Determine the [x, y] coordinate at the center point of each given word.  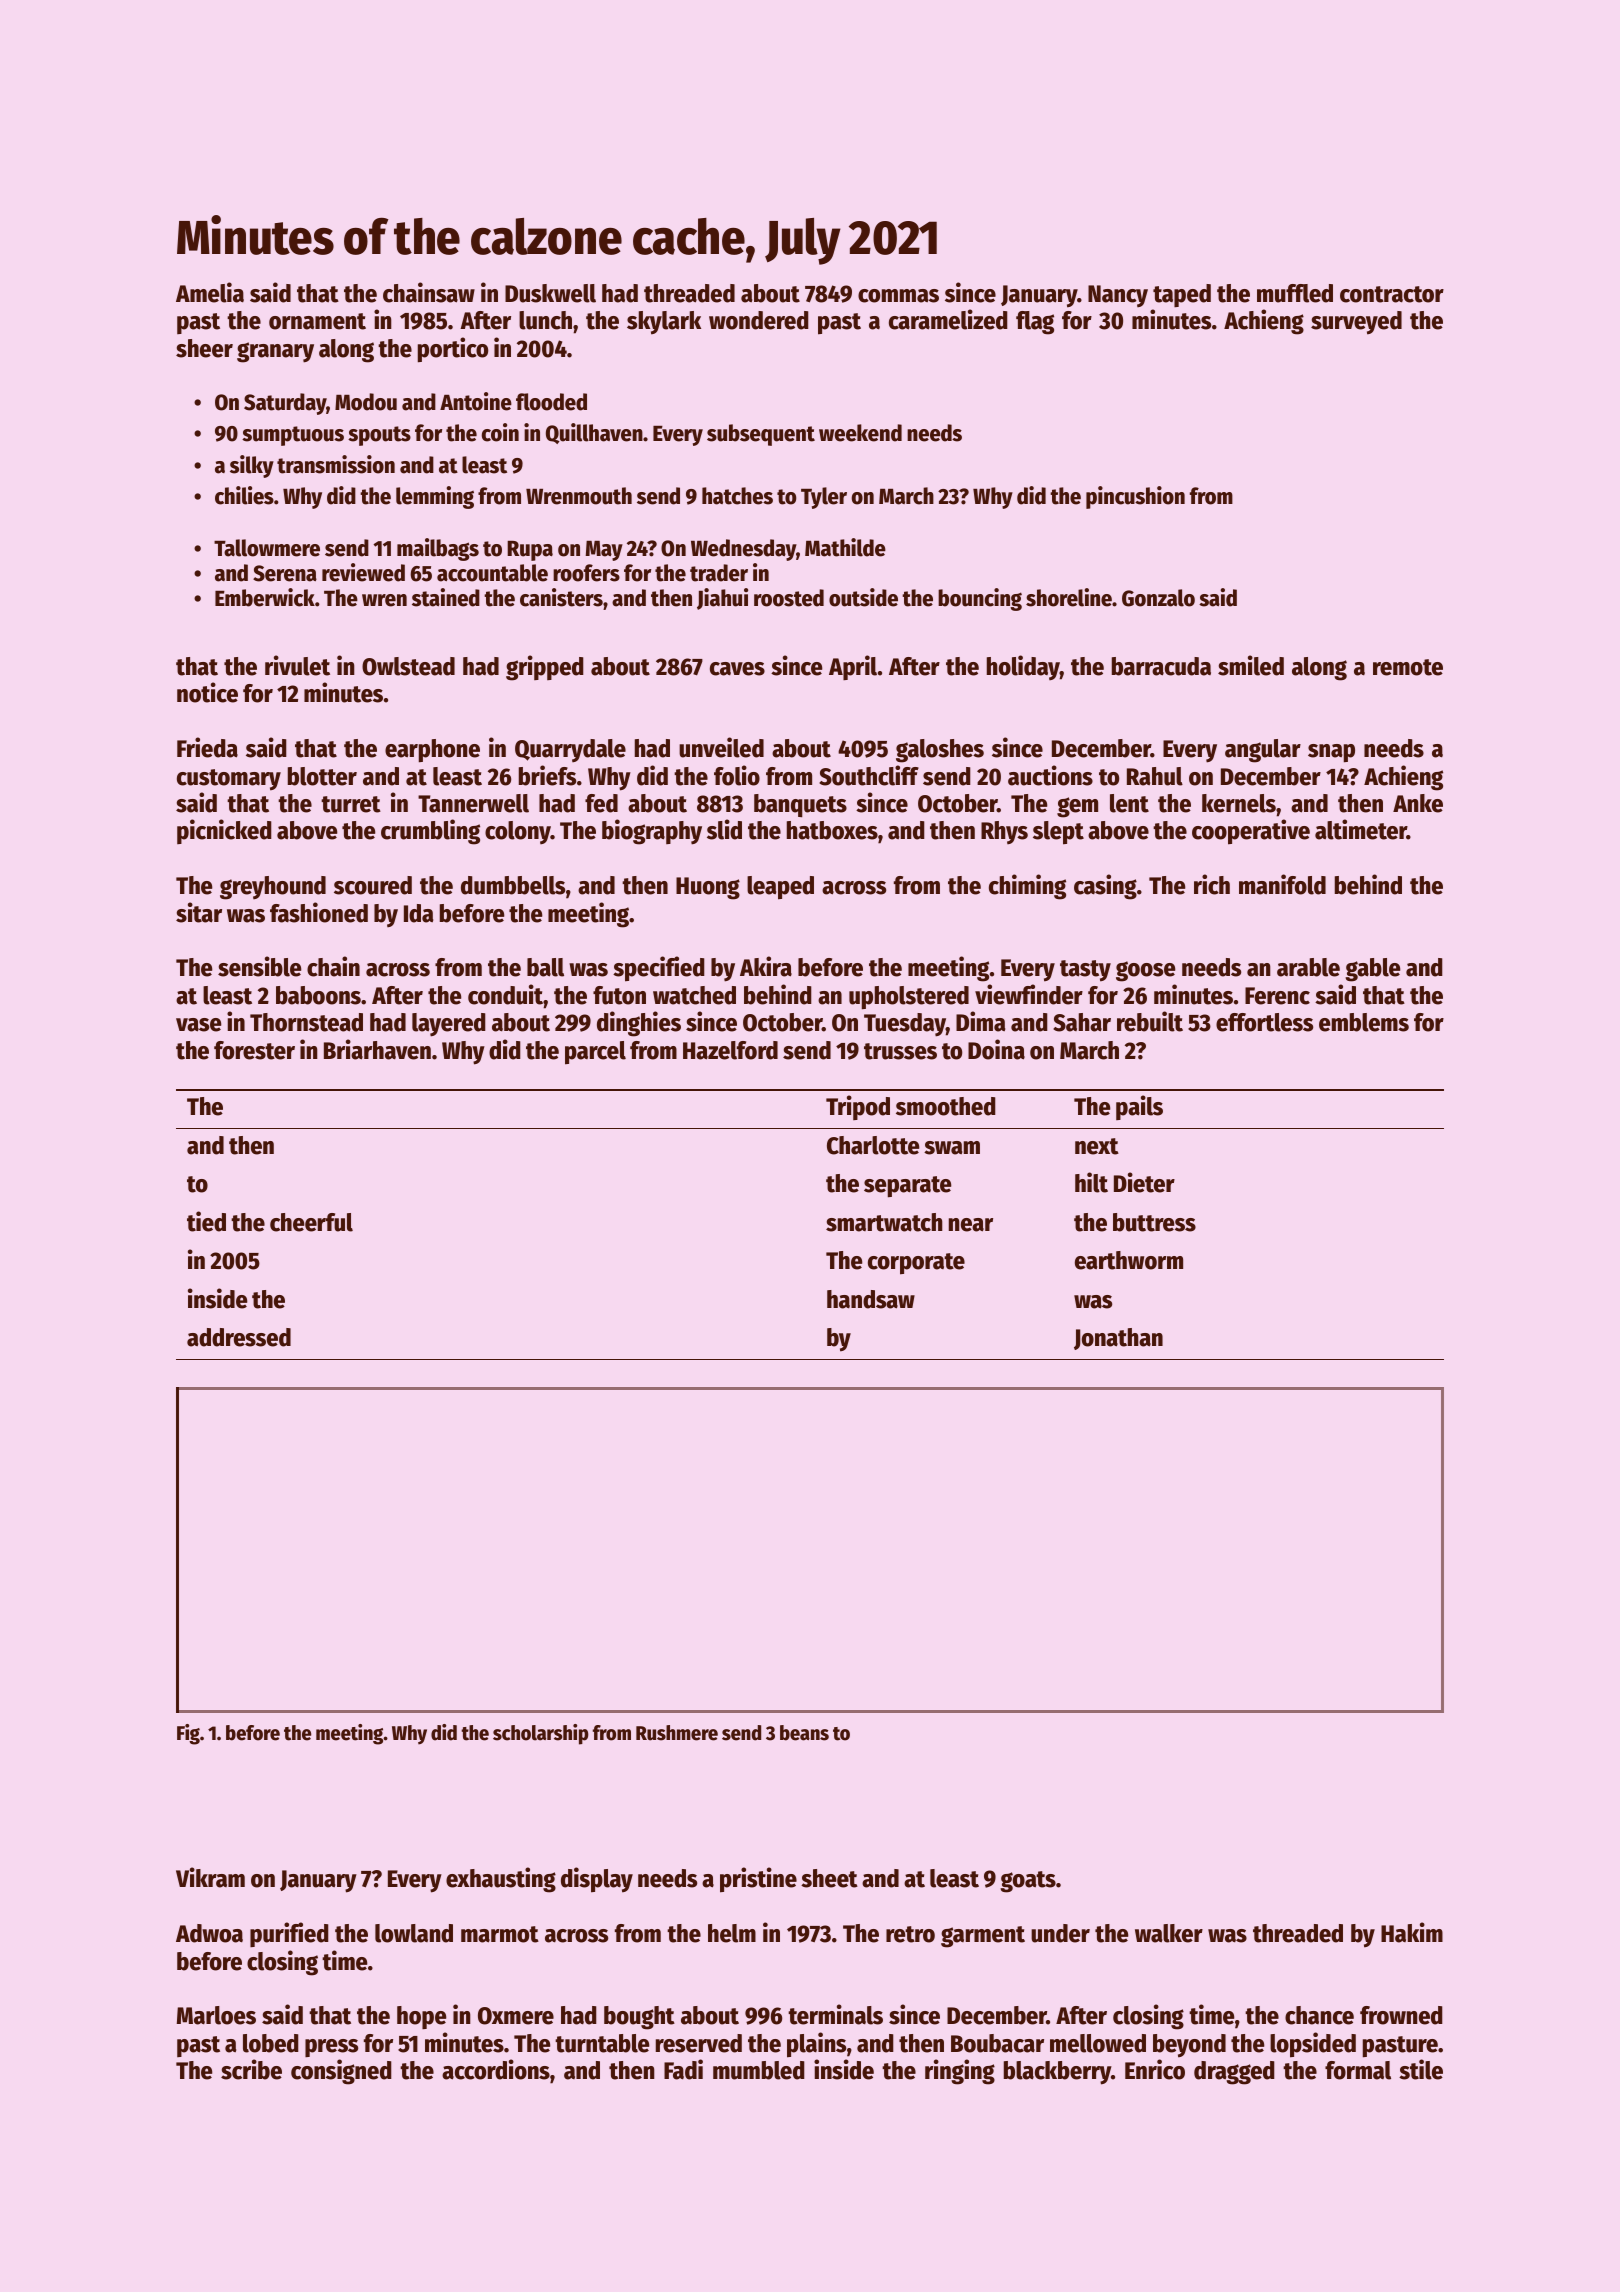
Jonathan [1118, 1339]
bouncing [980, 599]
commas [898, 296]
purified [289, 1934]
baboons [318, 995]
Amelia [210, 292]
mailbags [438, 549]
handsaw [871, 1299]
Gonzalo [1158, 598]
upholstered [909, 998]
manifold [1282, 884]
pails [1139, 1107]
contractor [1392, 294]
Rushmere [677, 1733]
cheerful [311, 1222]
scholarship [541, 1734]
